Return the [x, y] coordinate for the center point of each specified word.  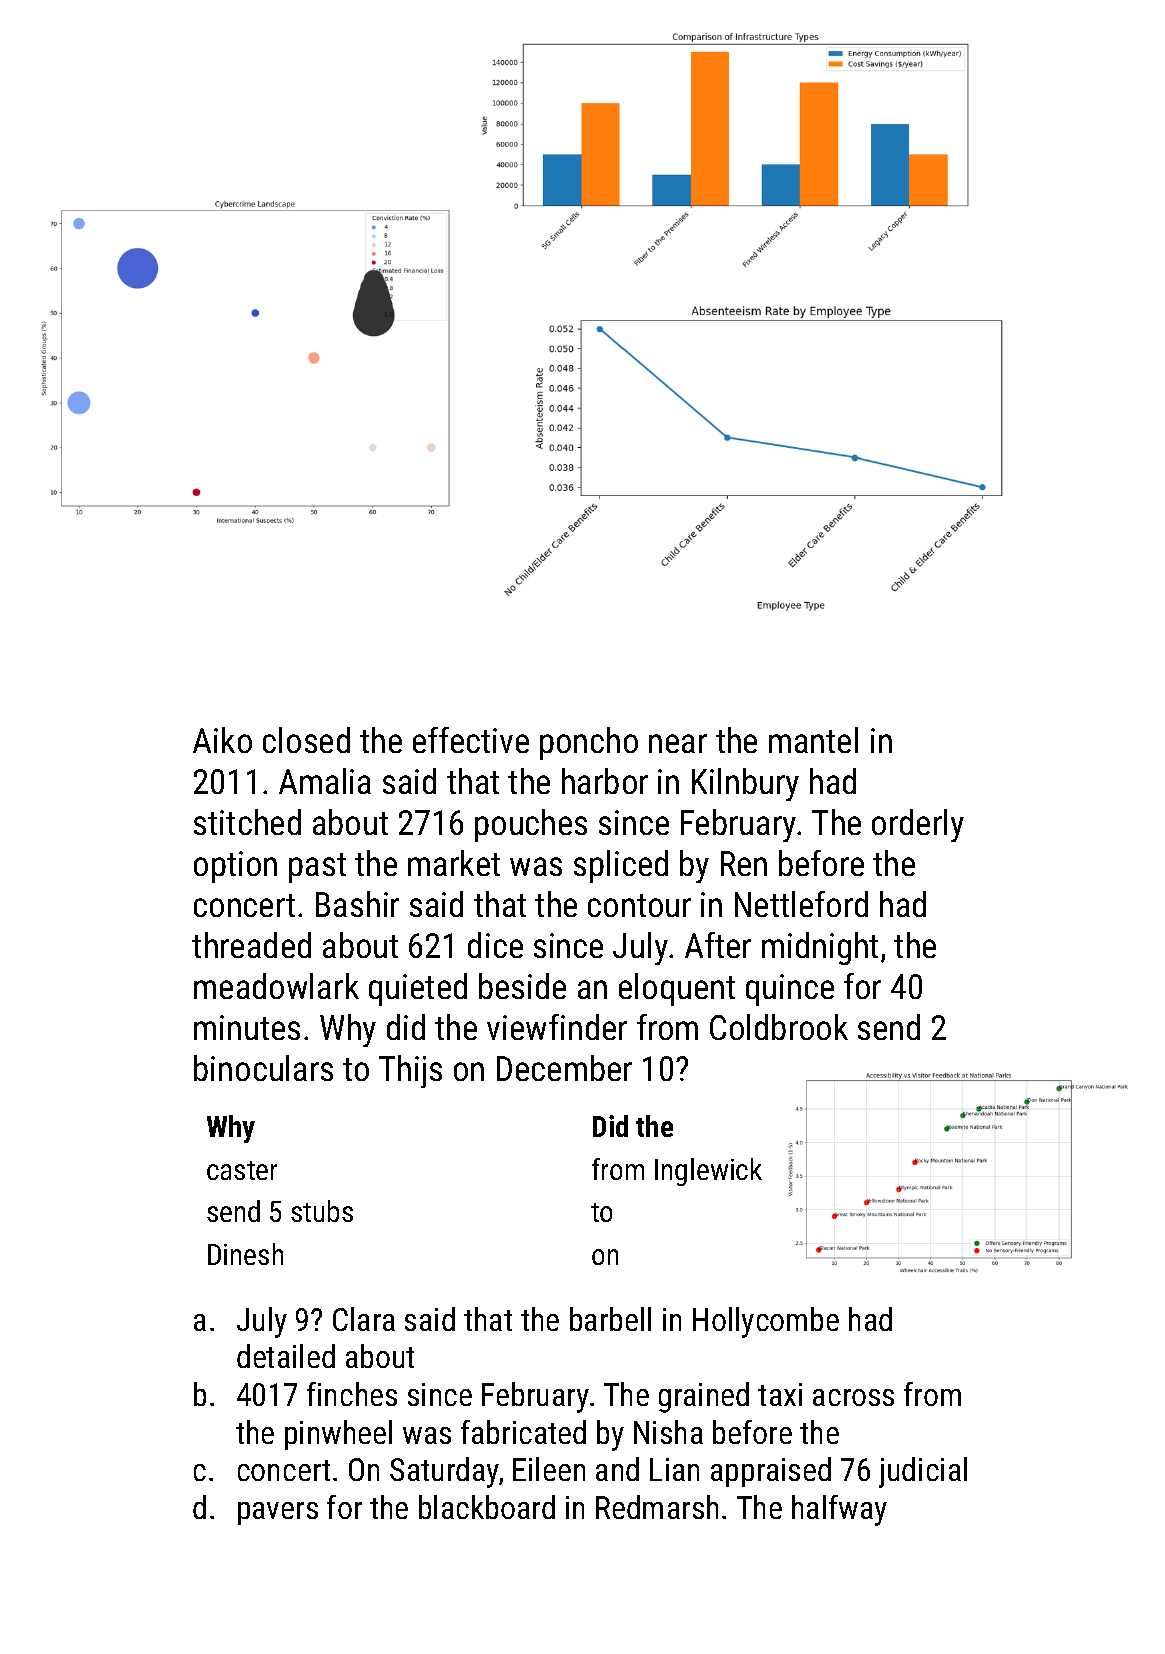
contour [639, 905]
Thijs [410, 1071]
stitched [247, 822]
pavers [278, 1513]
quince [790, 990]
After [718, 945]
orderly [918, 825]
